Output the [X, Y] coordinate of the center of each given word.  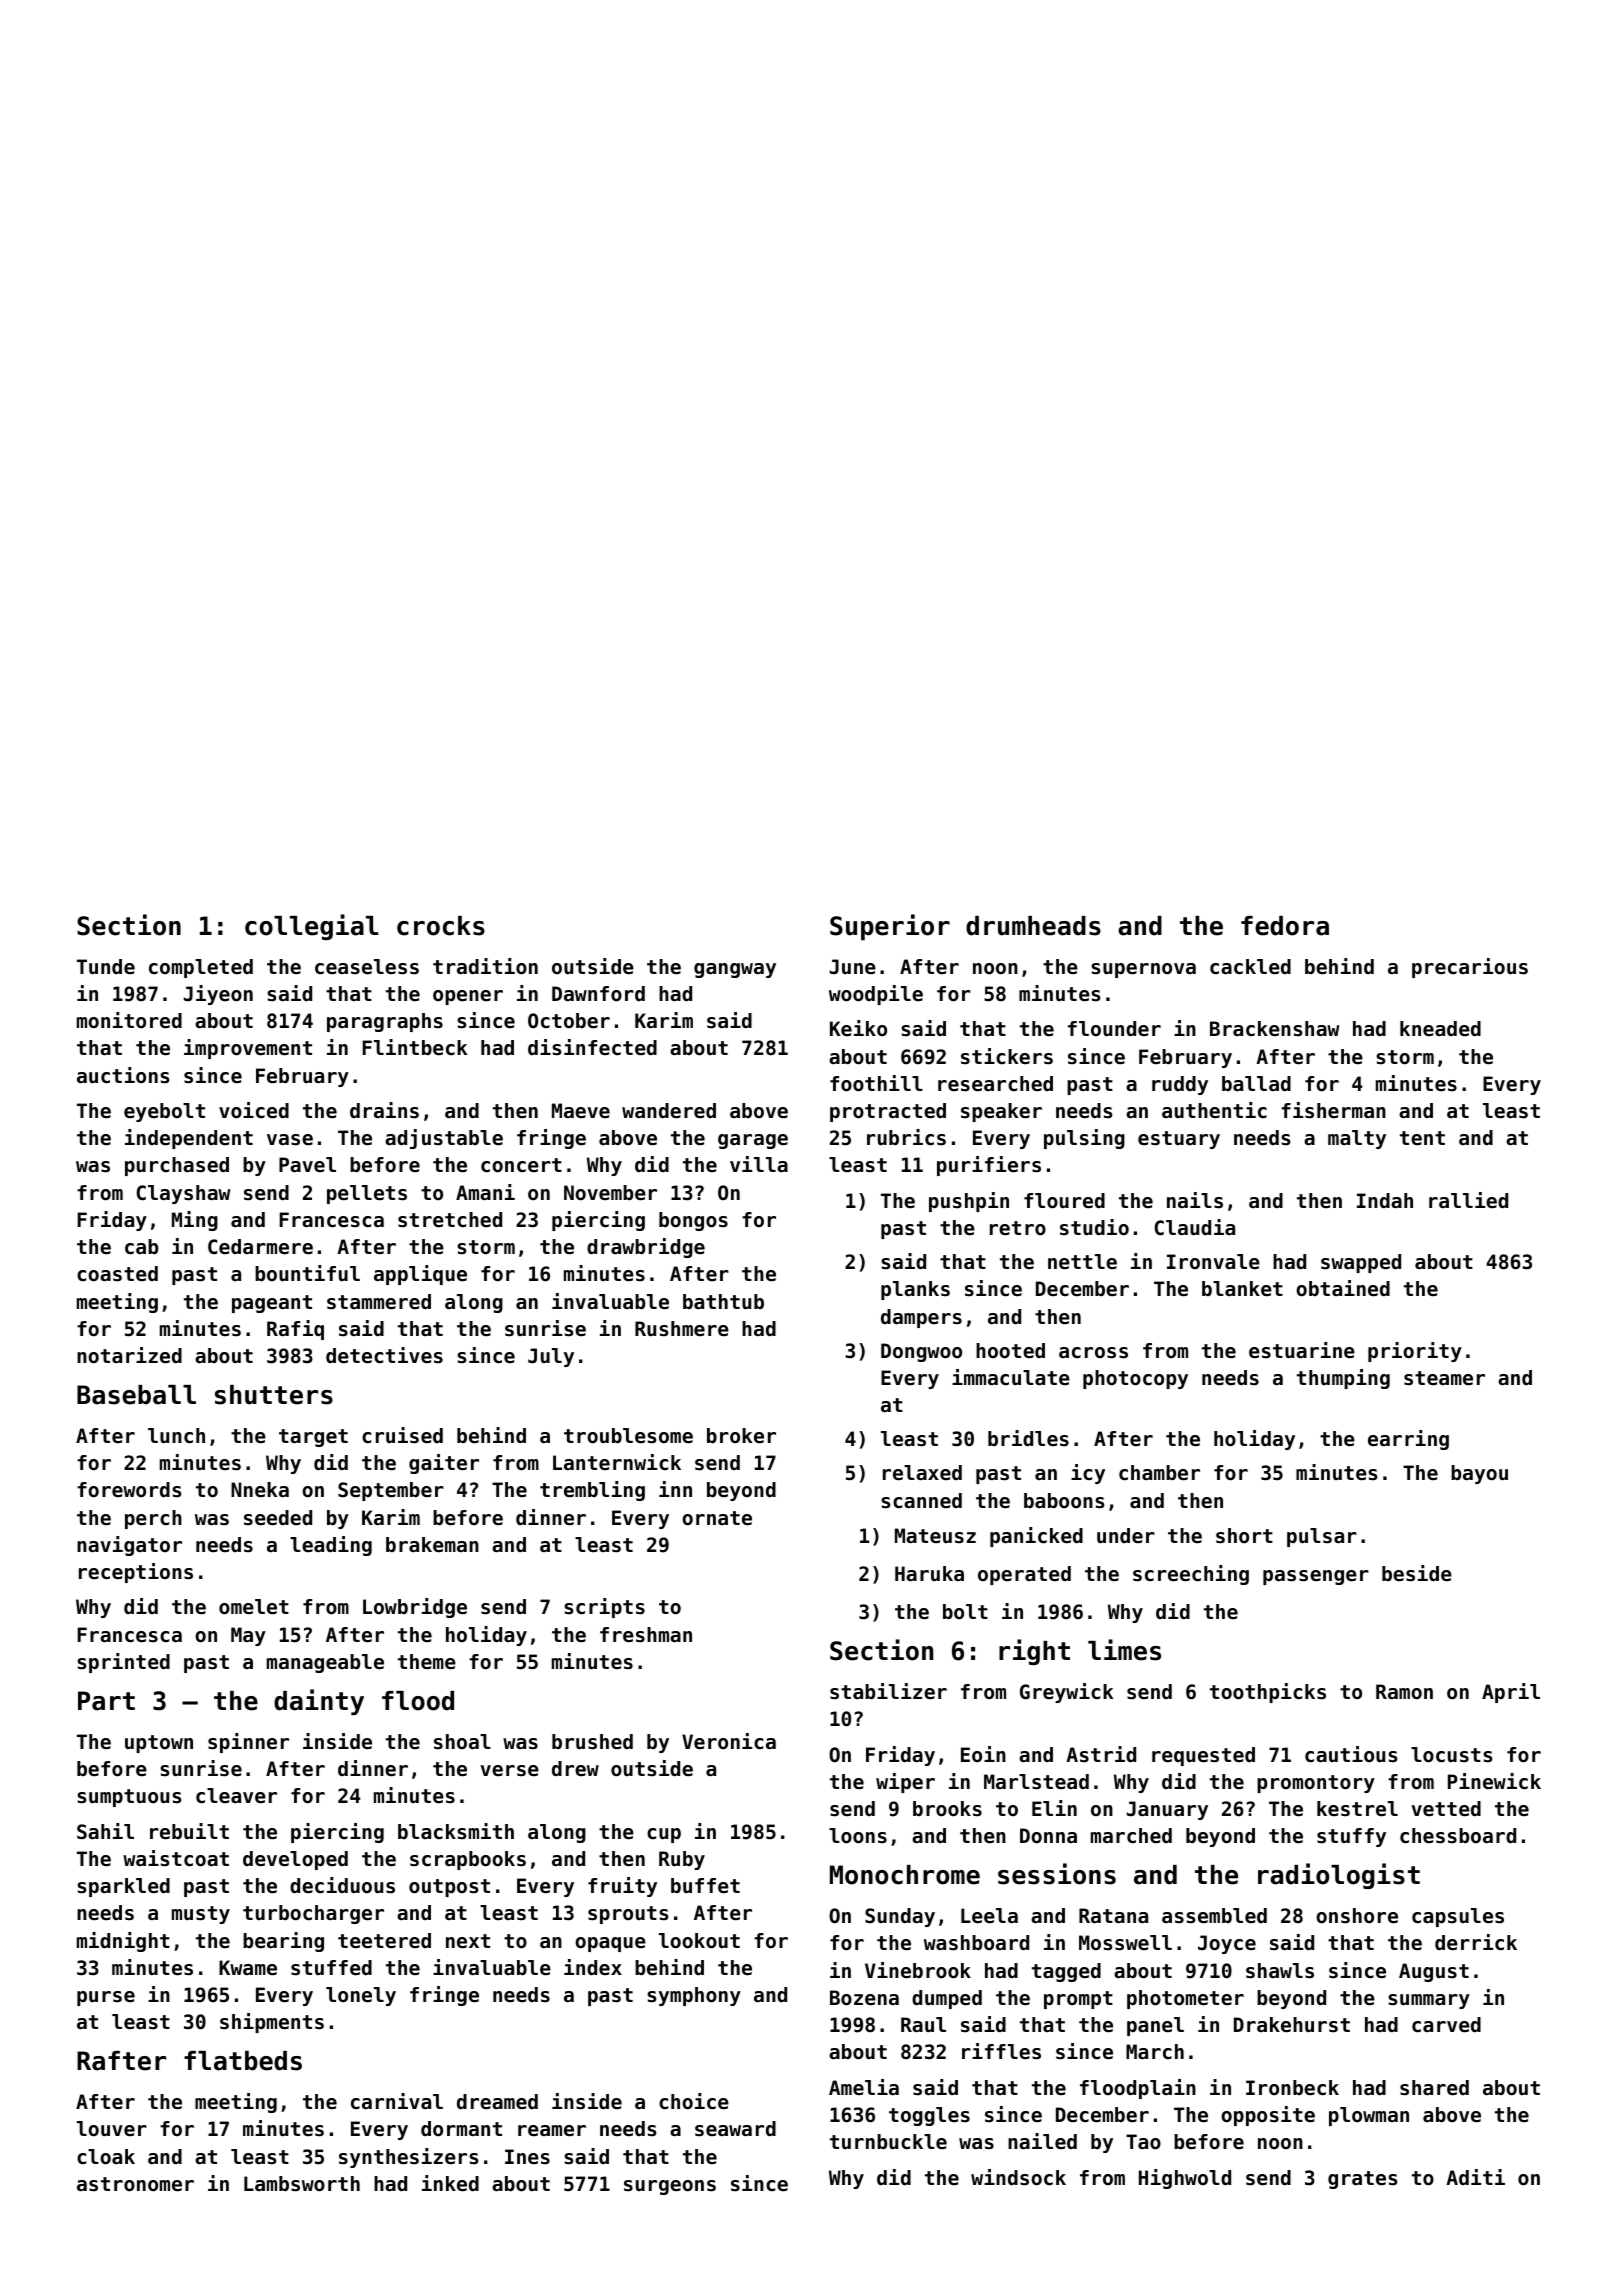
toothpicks [1268, 1693]
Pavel [307, 1164]
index [593, 1967]
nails [1195, 1200]
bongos [693, 1221]
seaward [735, 2129]
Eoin [983, 1754]
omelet [254, 1607]
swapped [1361, 1263]
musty [201, 1915]
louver [112, 2129]
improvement [248, 1049]
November [610, 1193]
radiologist [1339, 1876]
